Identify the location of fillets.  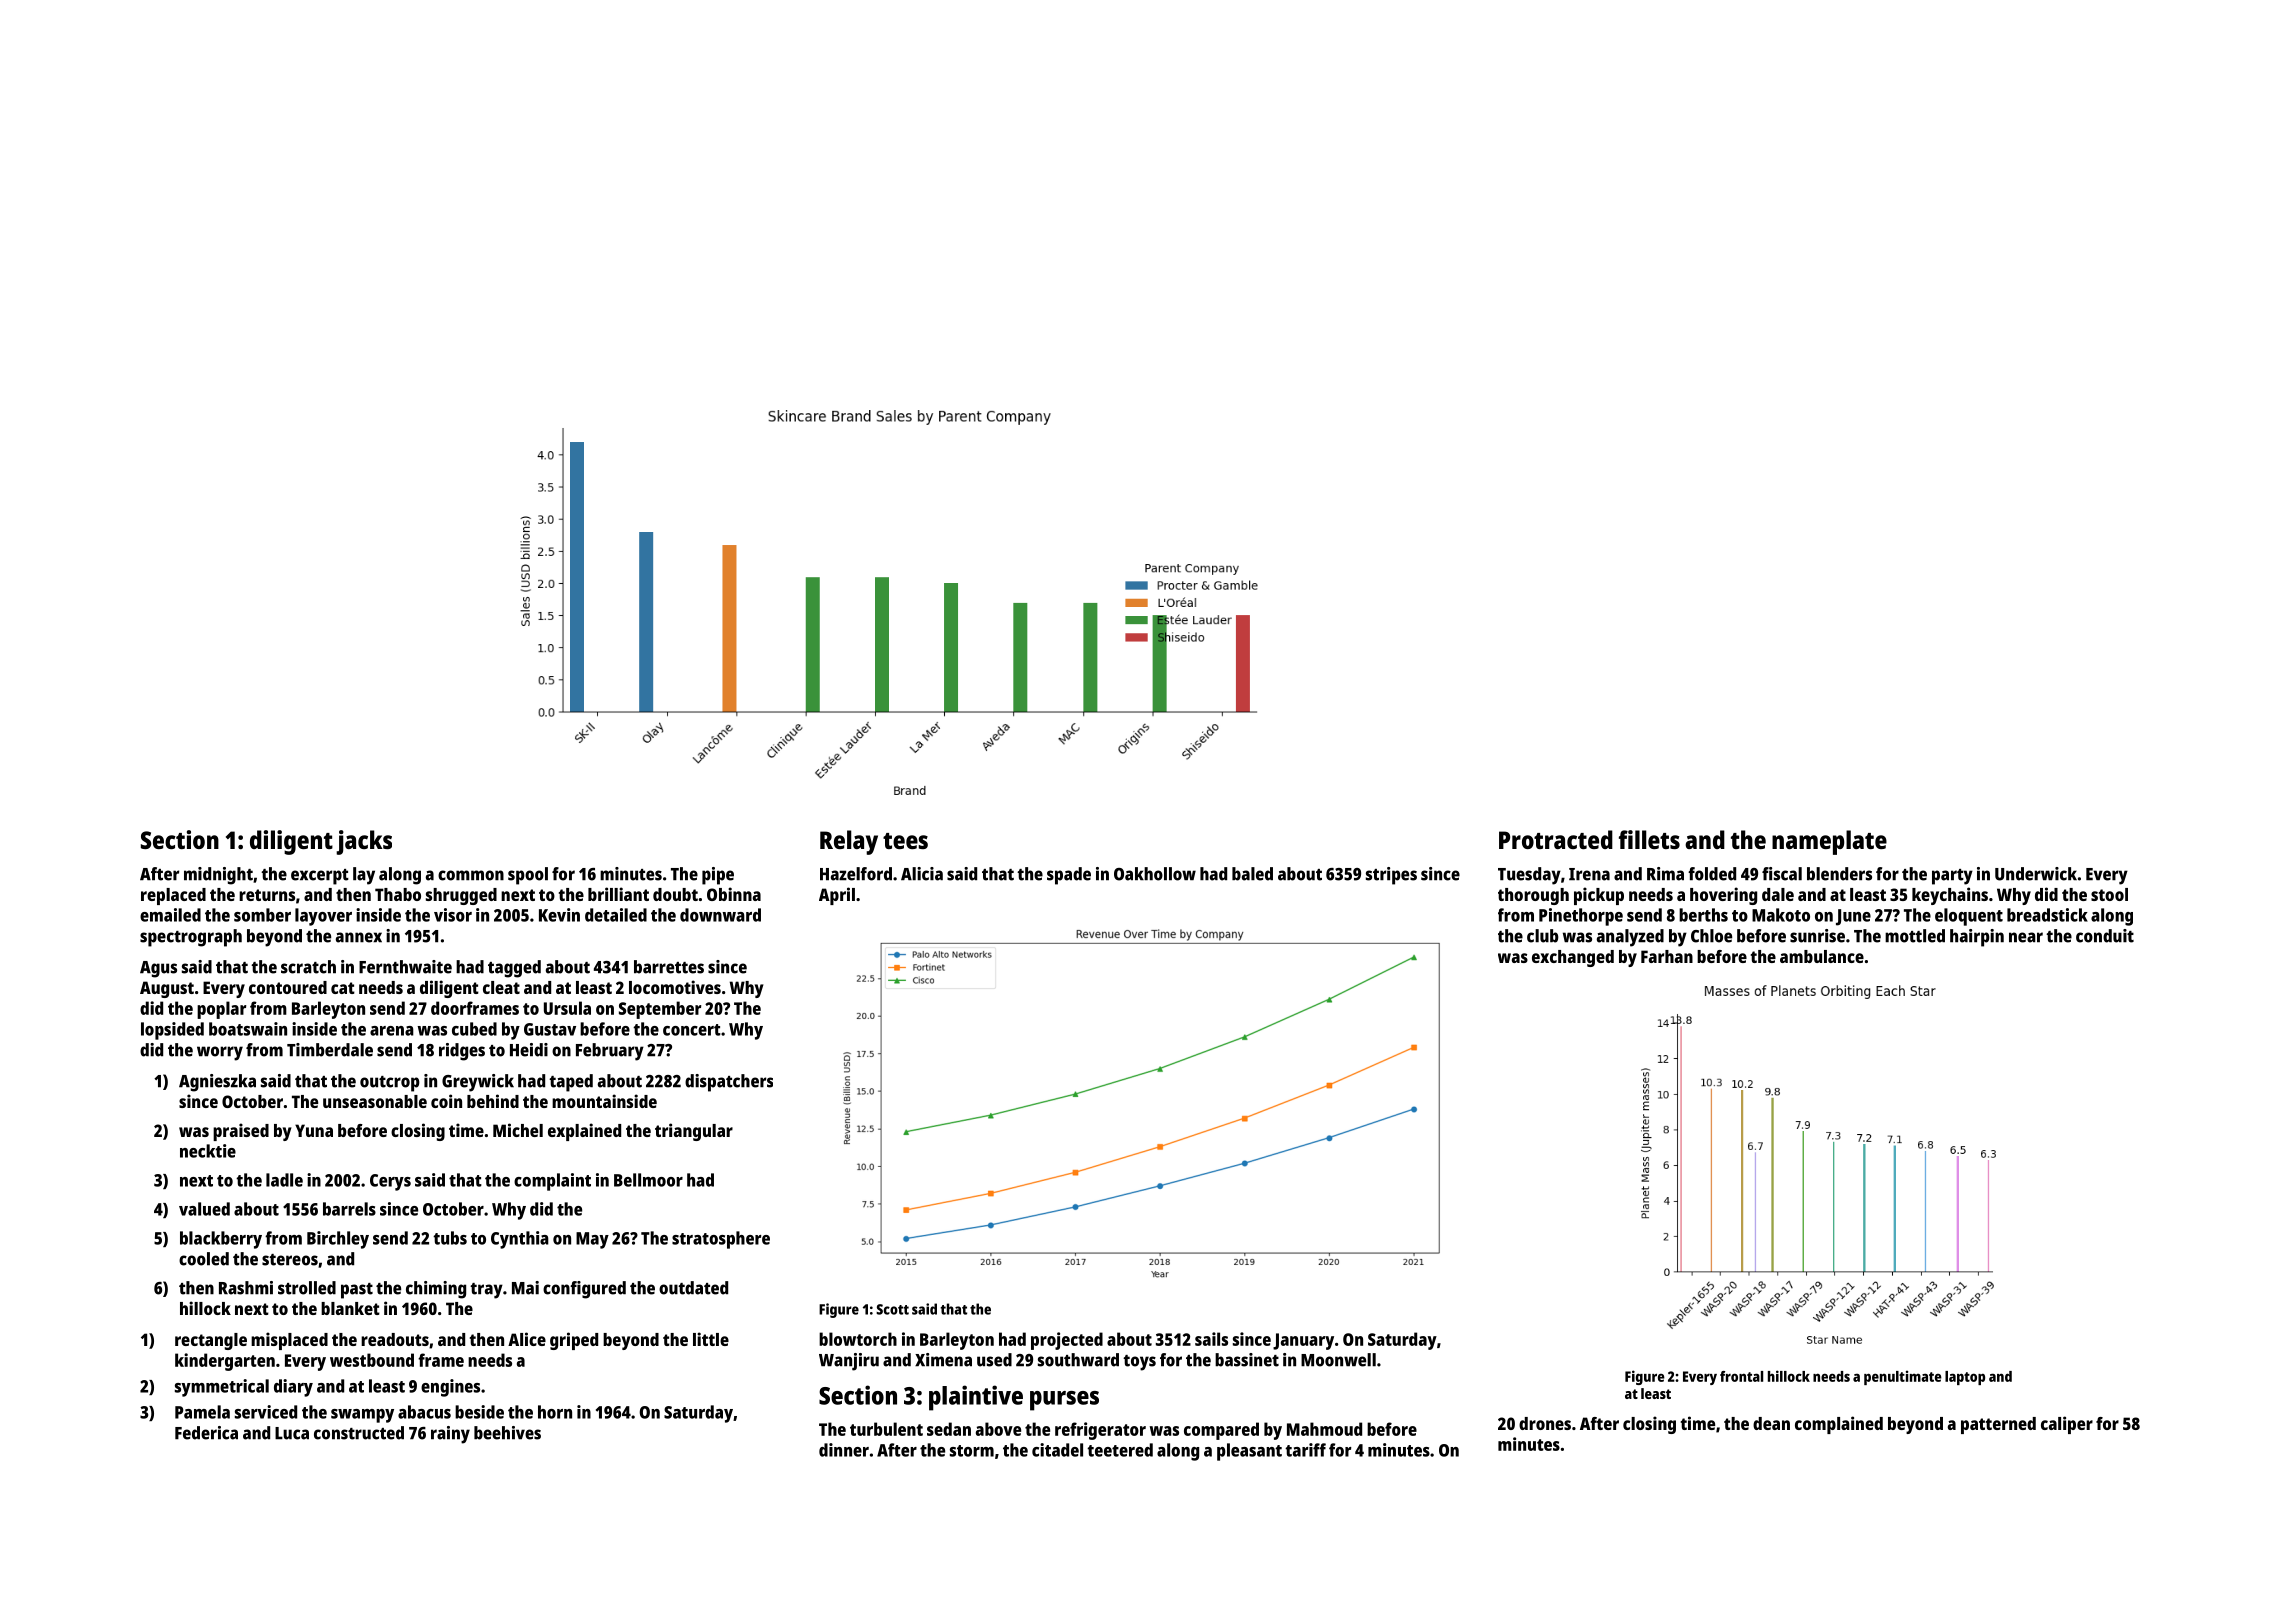
(1649, 839).
